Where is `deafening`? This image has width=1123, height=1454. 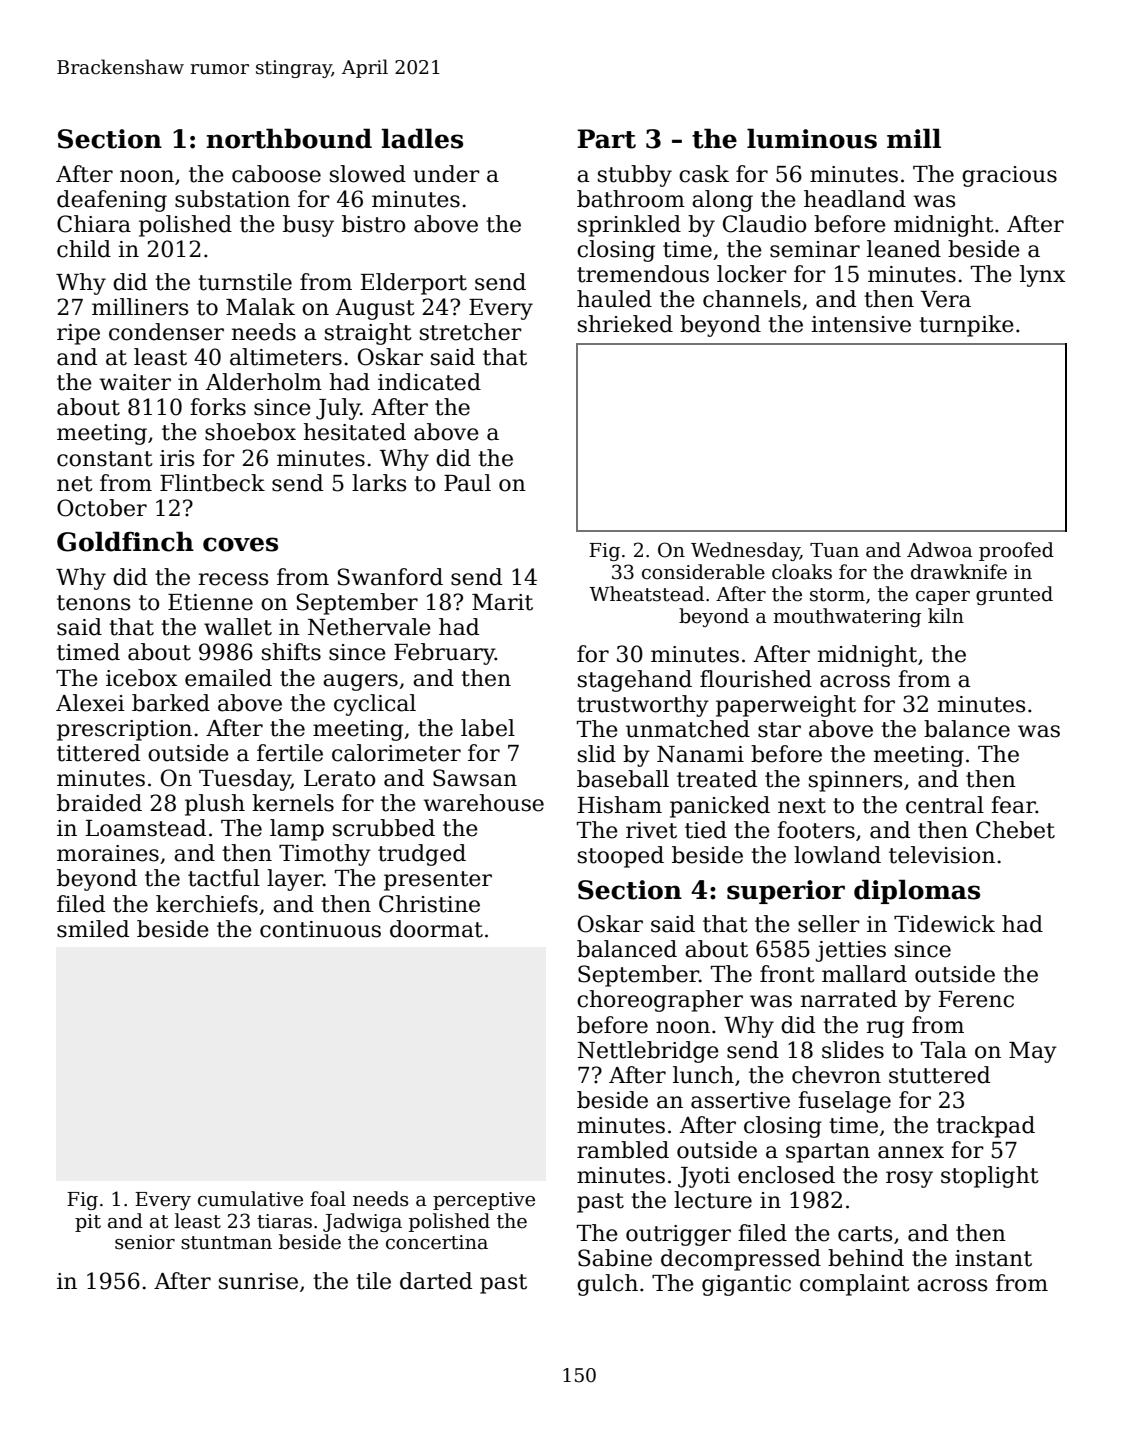 deafening is located at coordinates (112, 201).
